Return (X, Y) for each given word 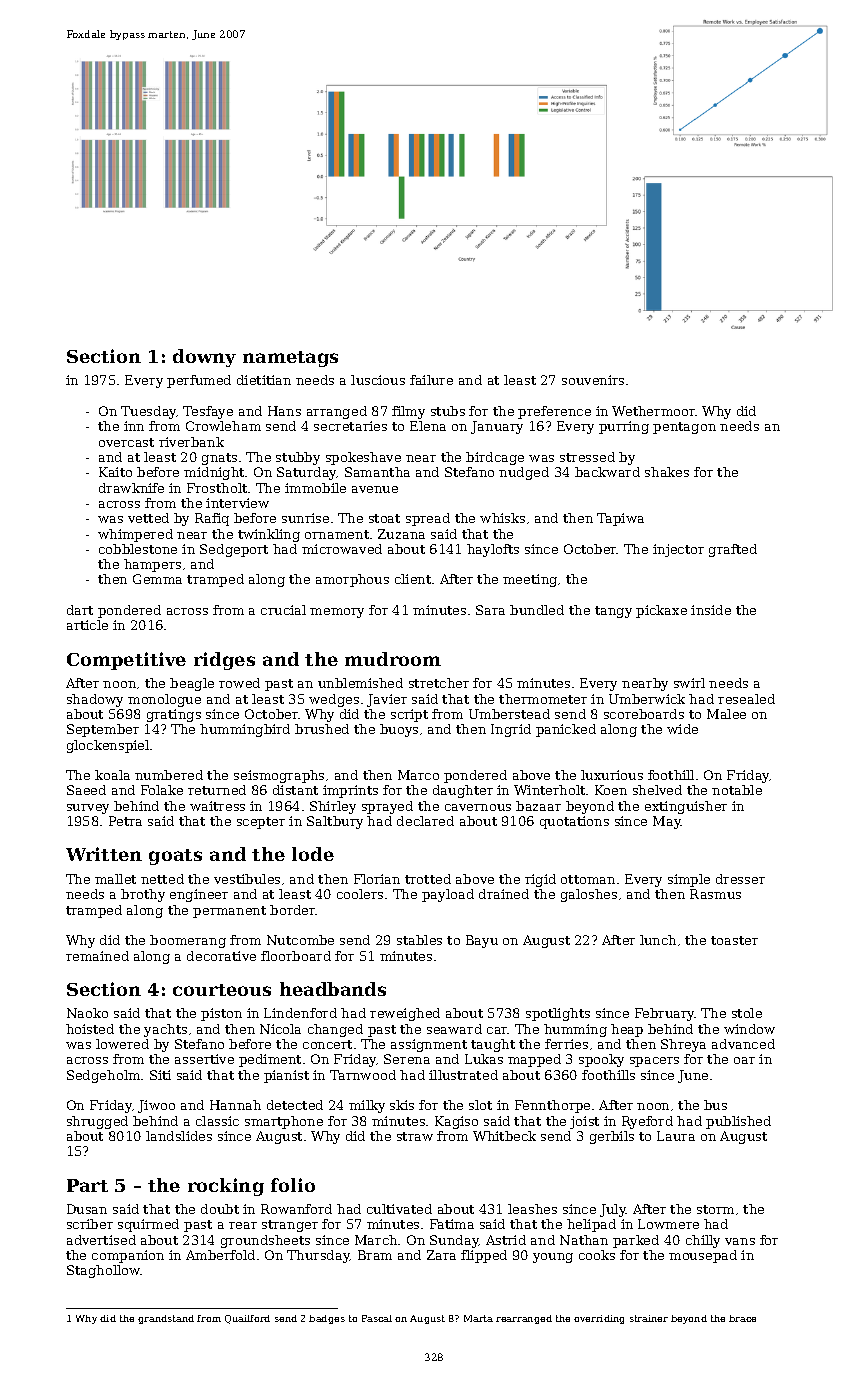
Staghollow (104, 1271)
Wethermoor (654, 411)
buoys (399, 730)
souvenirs (593, 380)
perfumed (199, 381)
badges (327, 1319)
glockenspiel (108, 746)
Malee (726, 714)
